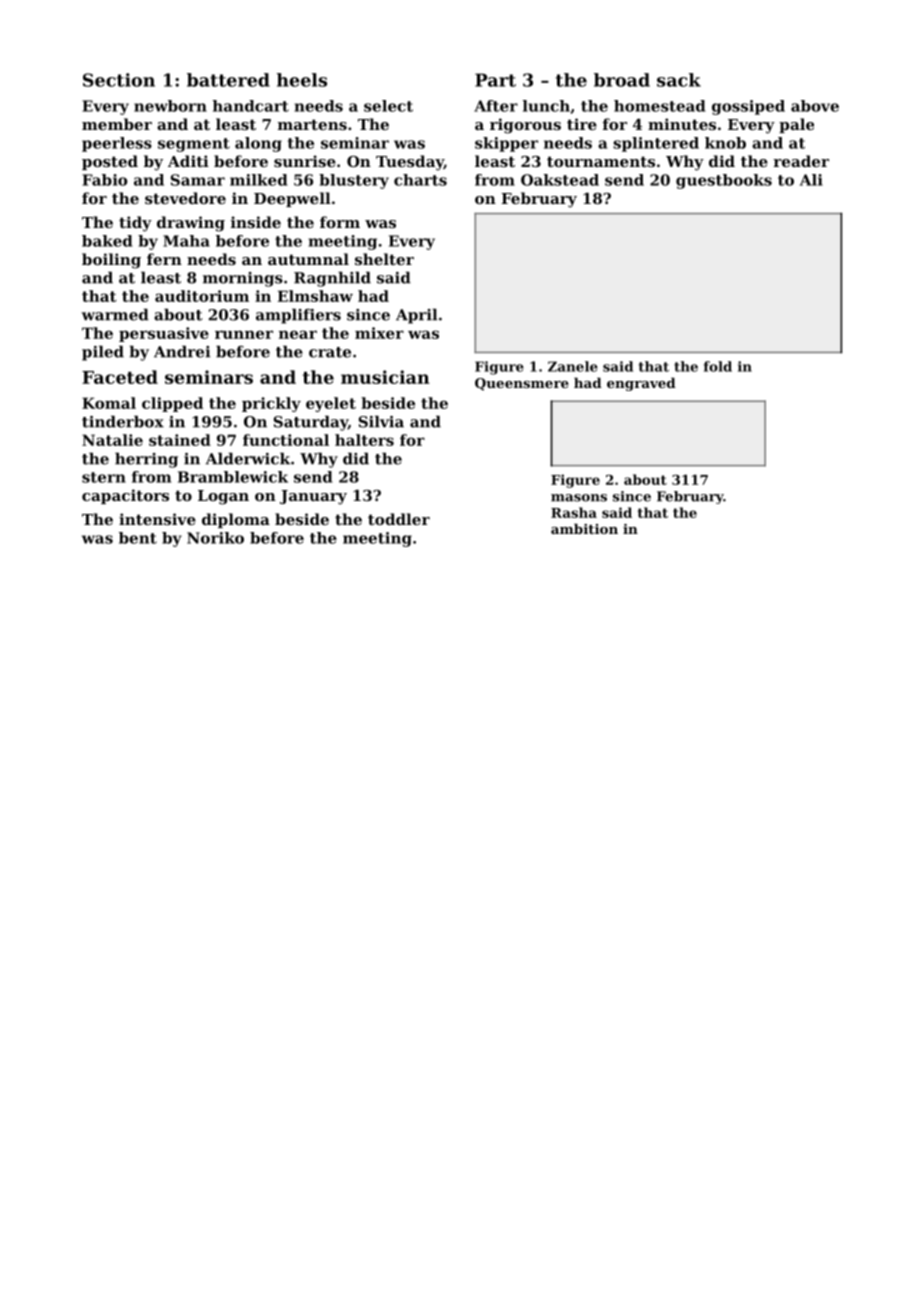 This screenshot has height=1308, width=924. What do you see at coordinates (236, 520) in the screenshot?
I see `diploma` at bounding box center [236, 520].
